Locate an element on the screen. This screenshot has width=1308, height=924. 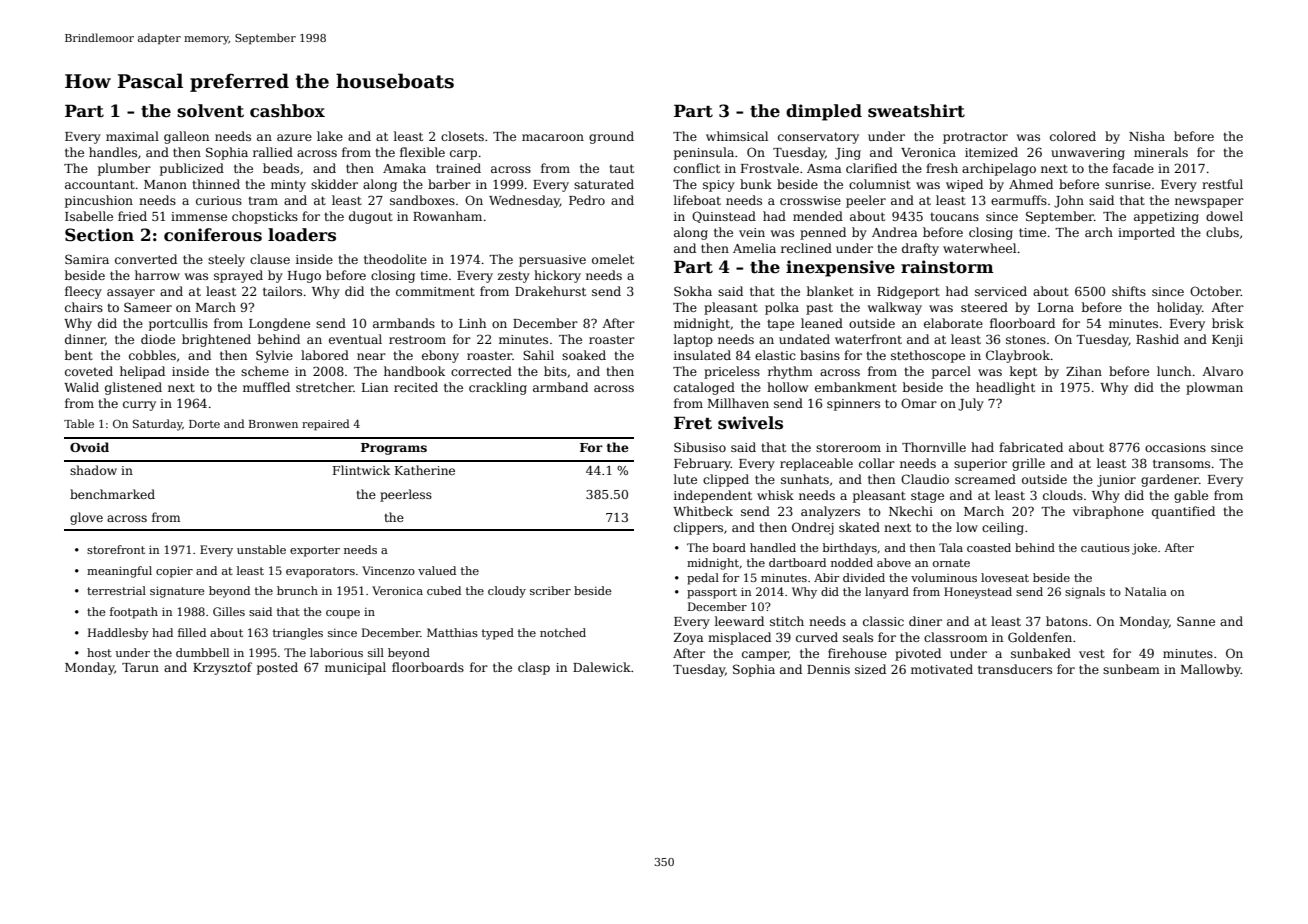
Flintwick is located at coordinates (361, 470).
